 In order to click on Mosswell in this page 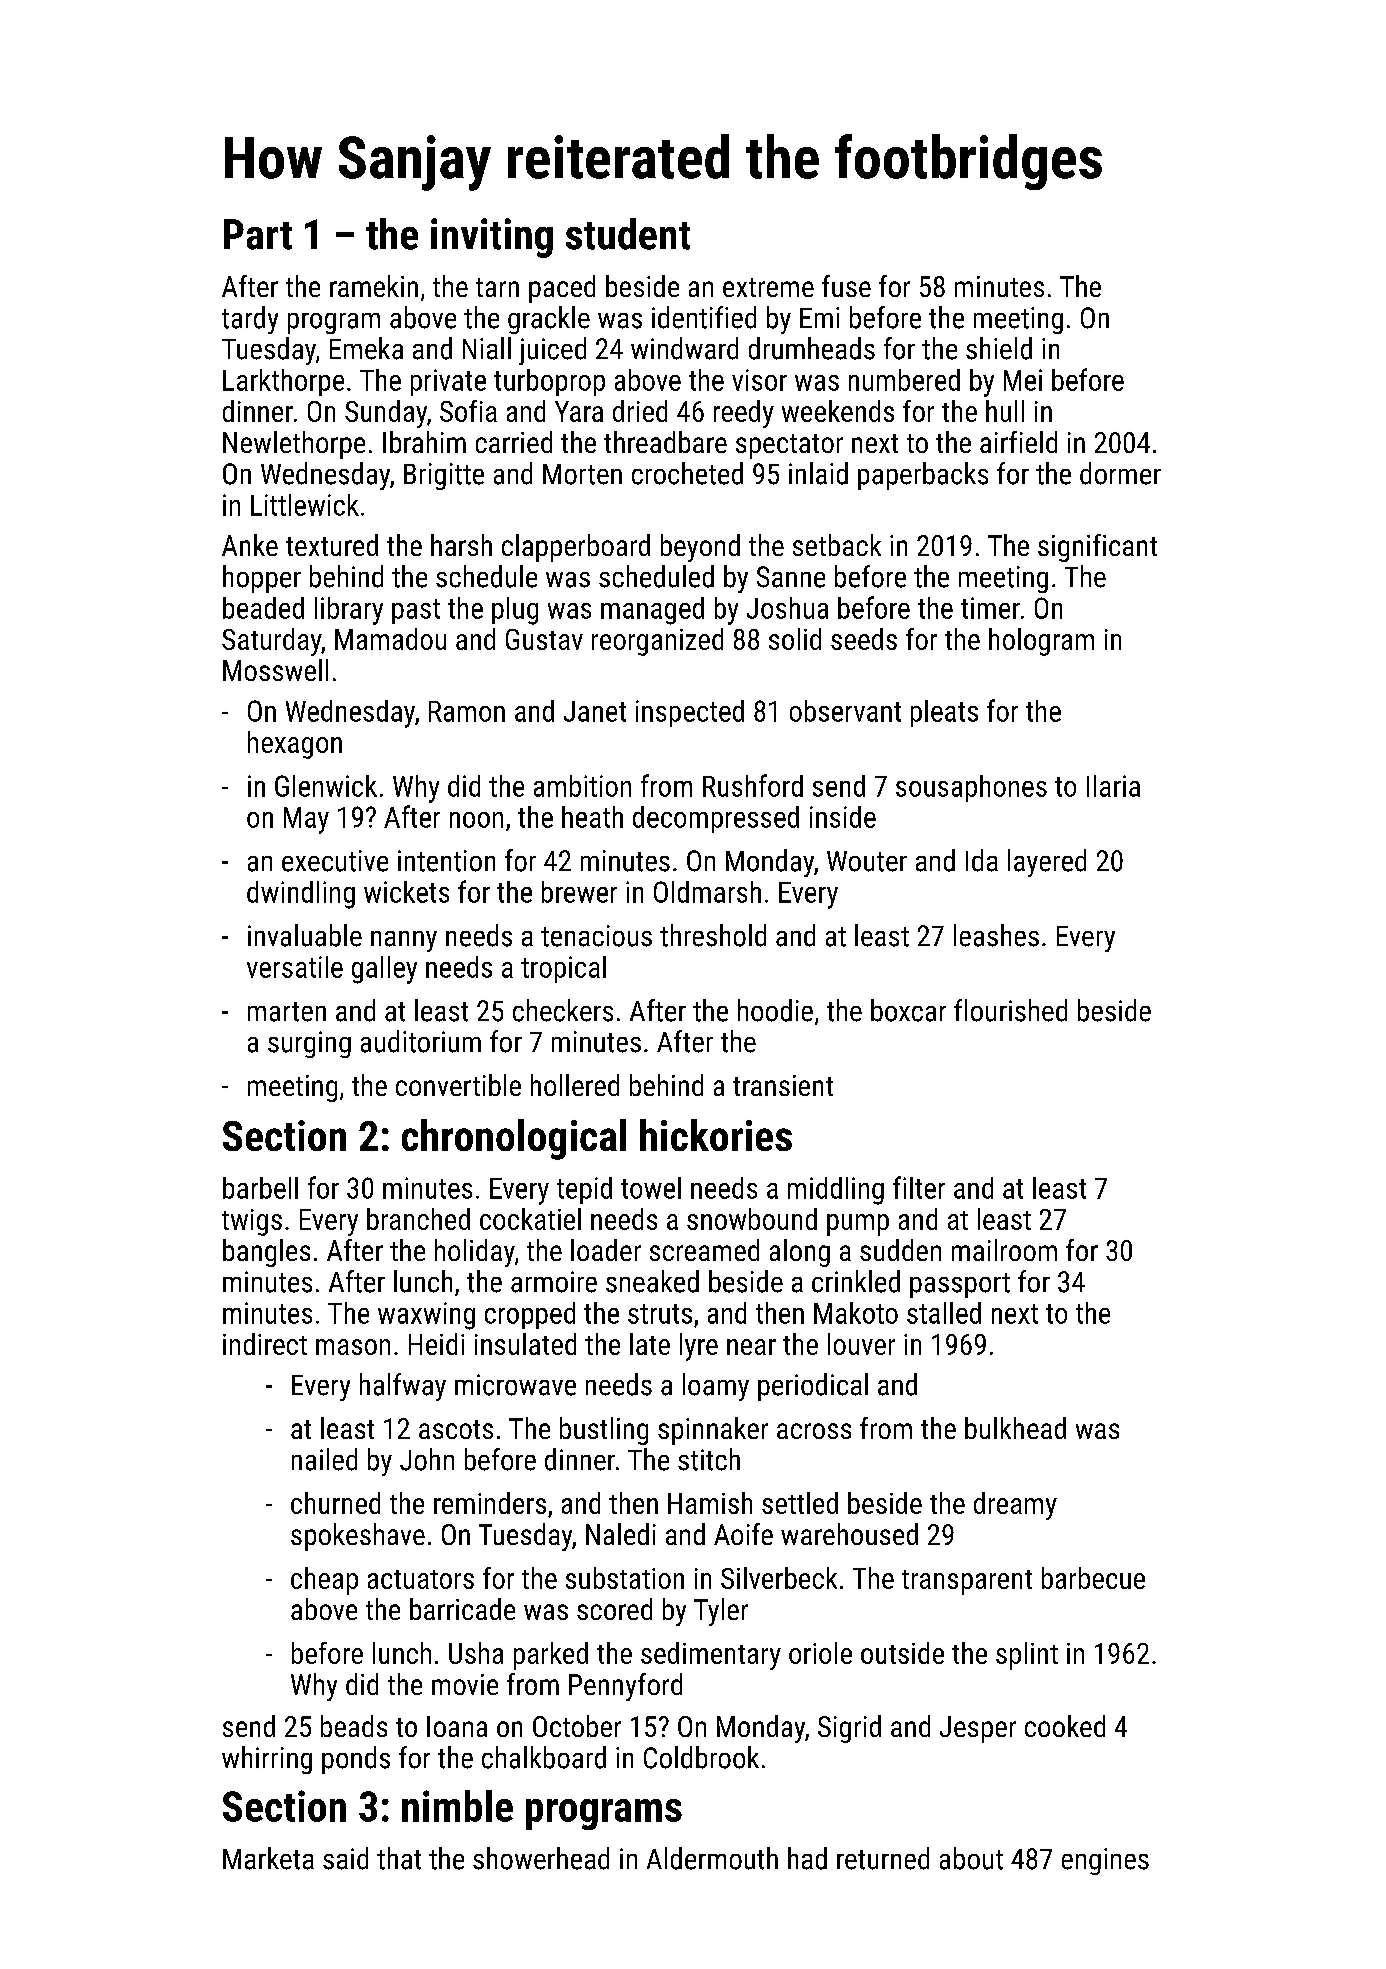, I will do `click(275, 670)`.
